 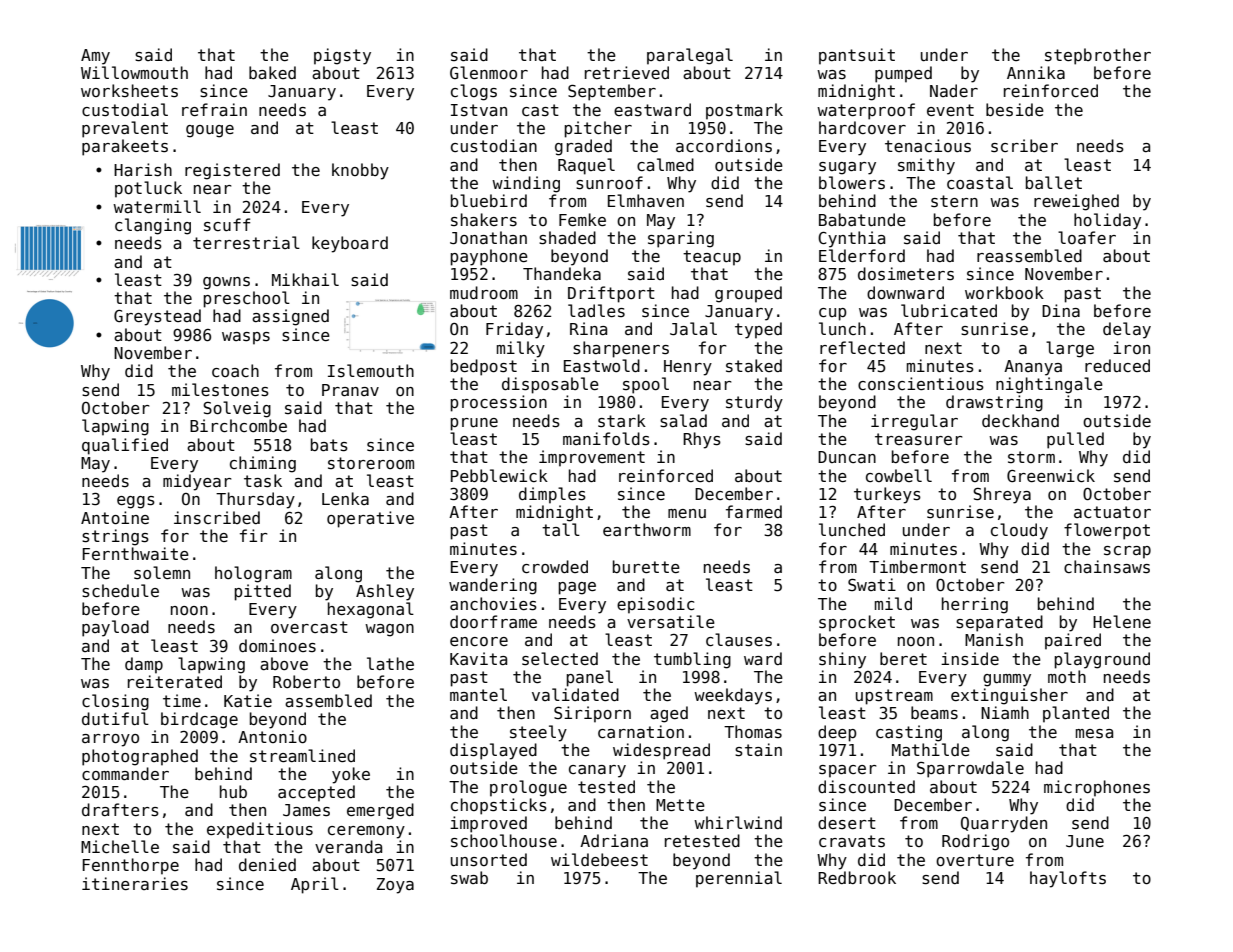 I want to click on paralegal, so click(x=690, y=56).
